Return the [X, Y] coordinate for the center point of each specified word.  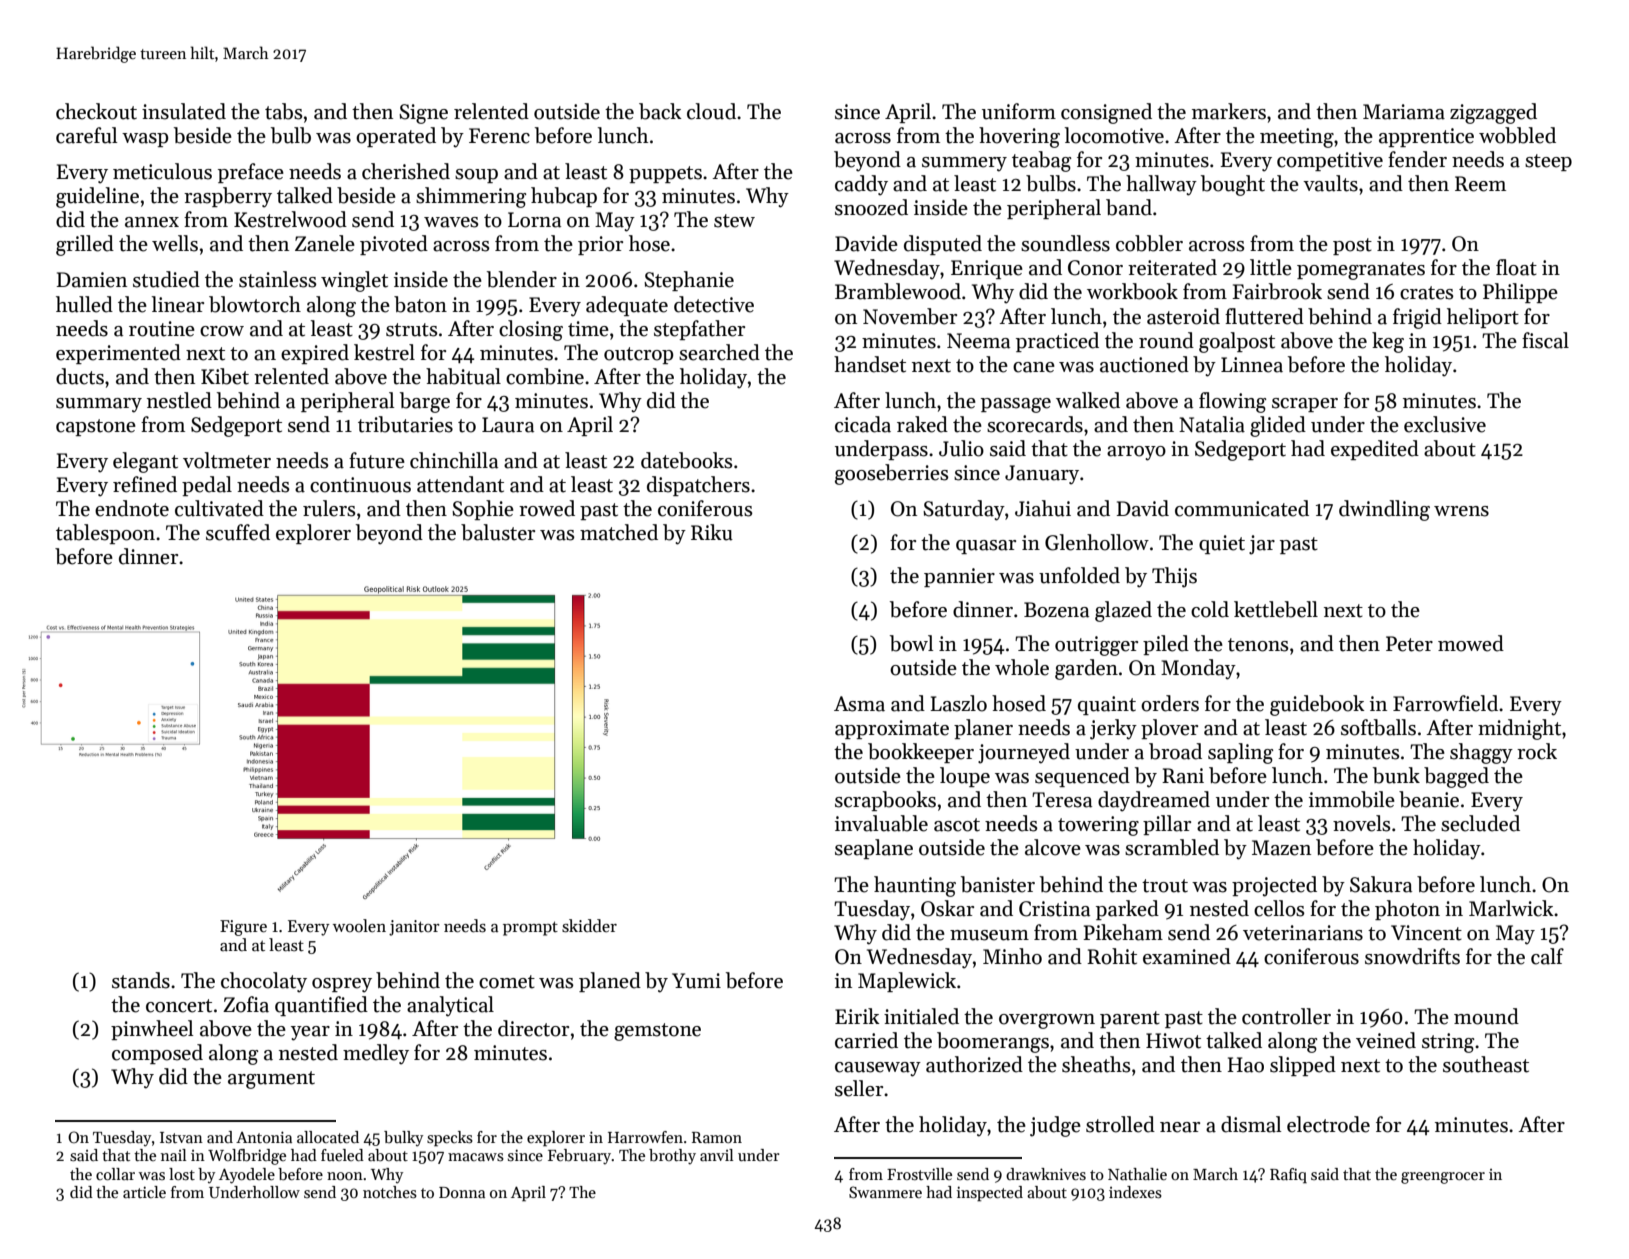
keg [1388, 342]
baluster [498, 532]
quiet [1222, 544]
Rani [1183, 776]
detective [714, 304]
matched [619, 532]
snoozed [871, 207]
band [1129, 207]
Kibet [225, 376]
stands [141, 980]
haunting [915, 886]
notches [390, 1192]
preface [251, 173]
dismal [1251, 1124]
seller [859, 1088]
